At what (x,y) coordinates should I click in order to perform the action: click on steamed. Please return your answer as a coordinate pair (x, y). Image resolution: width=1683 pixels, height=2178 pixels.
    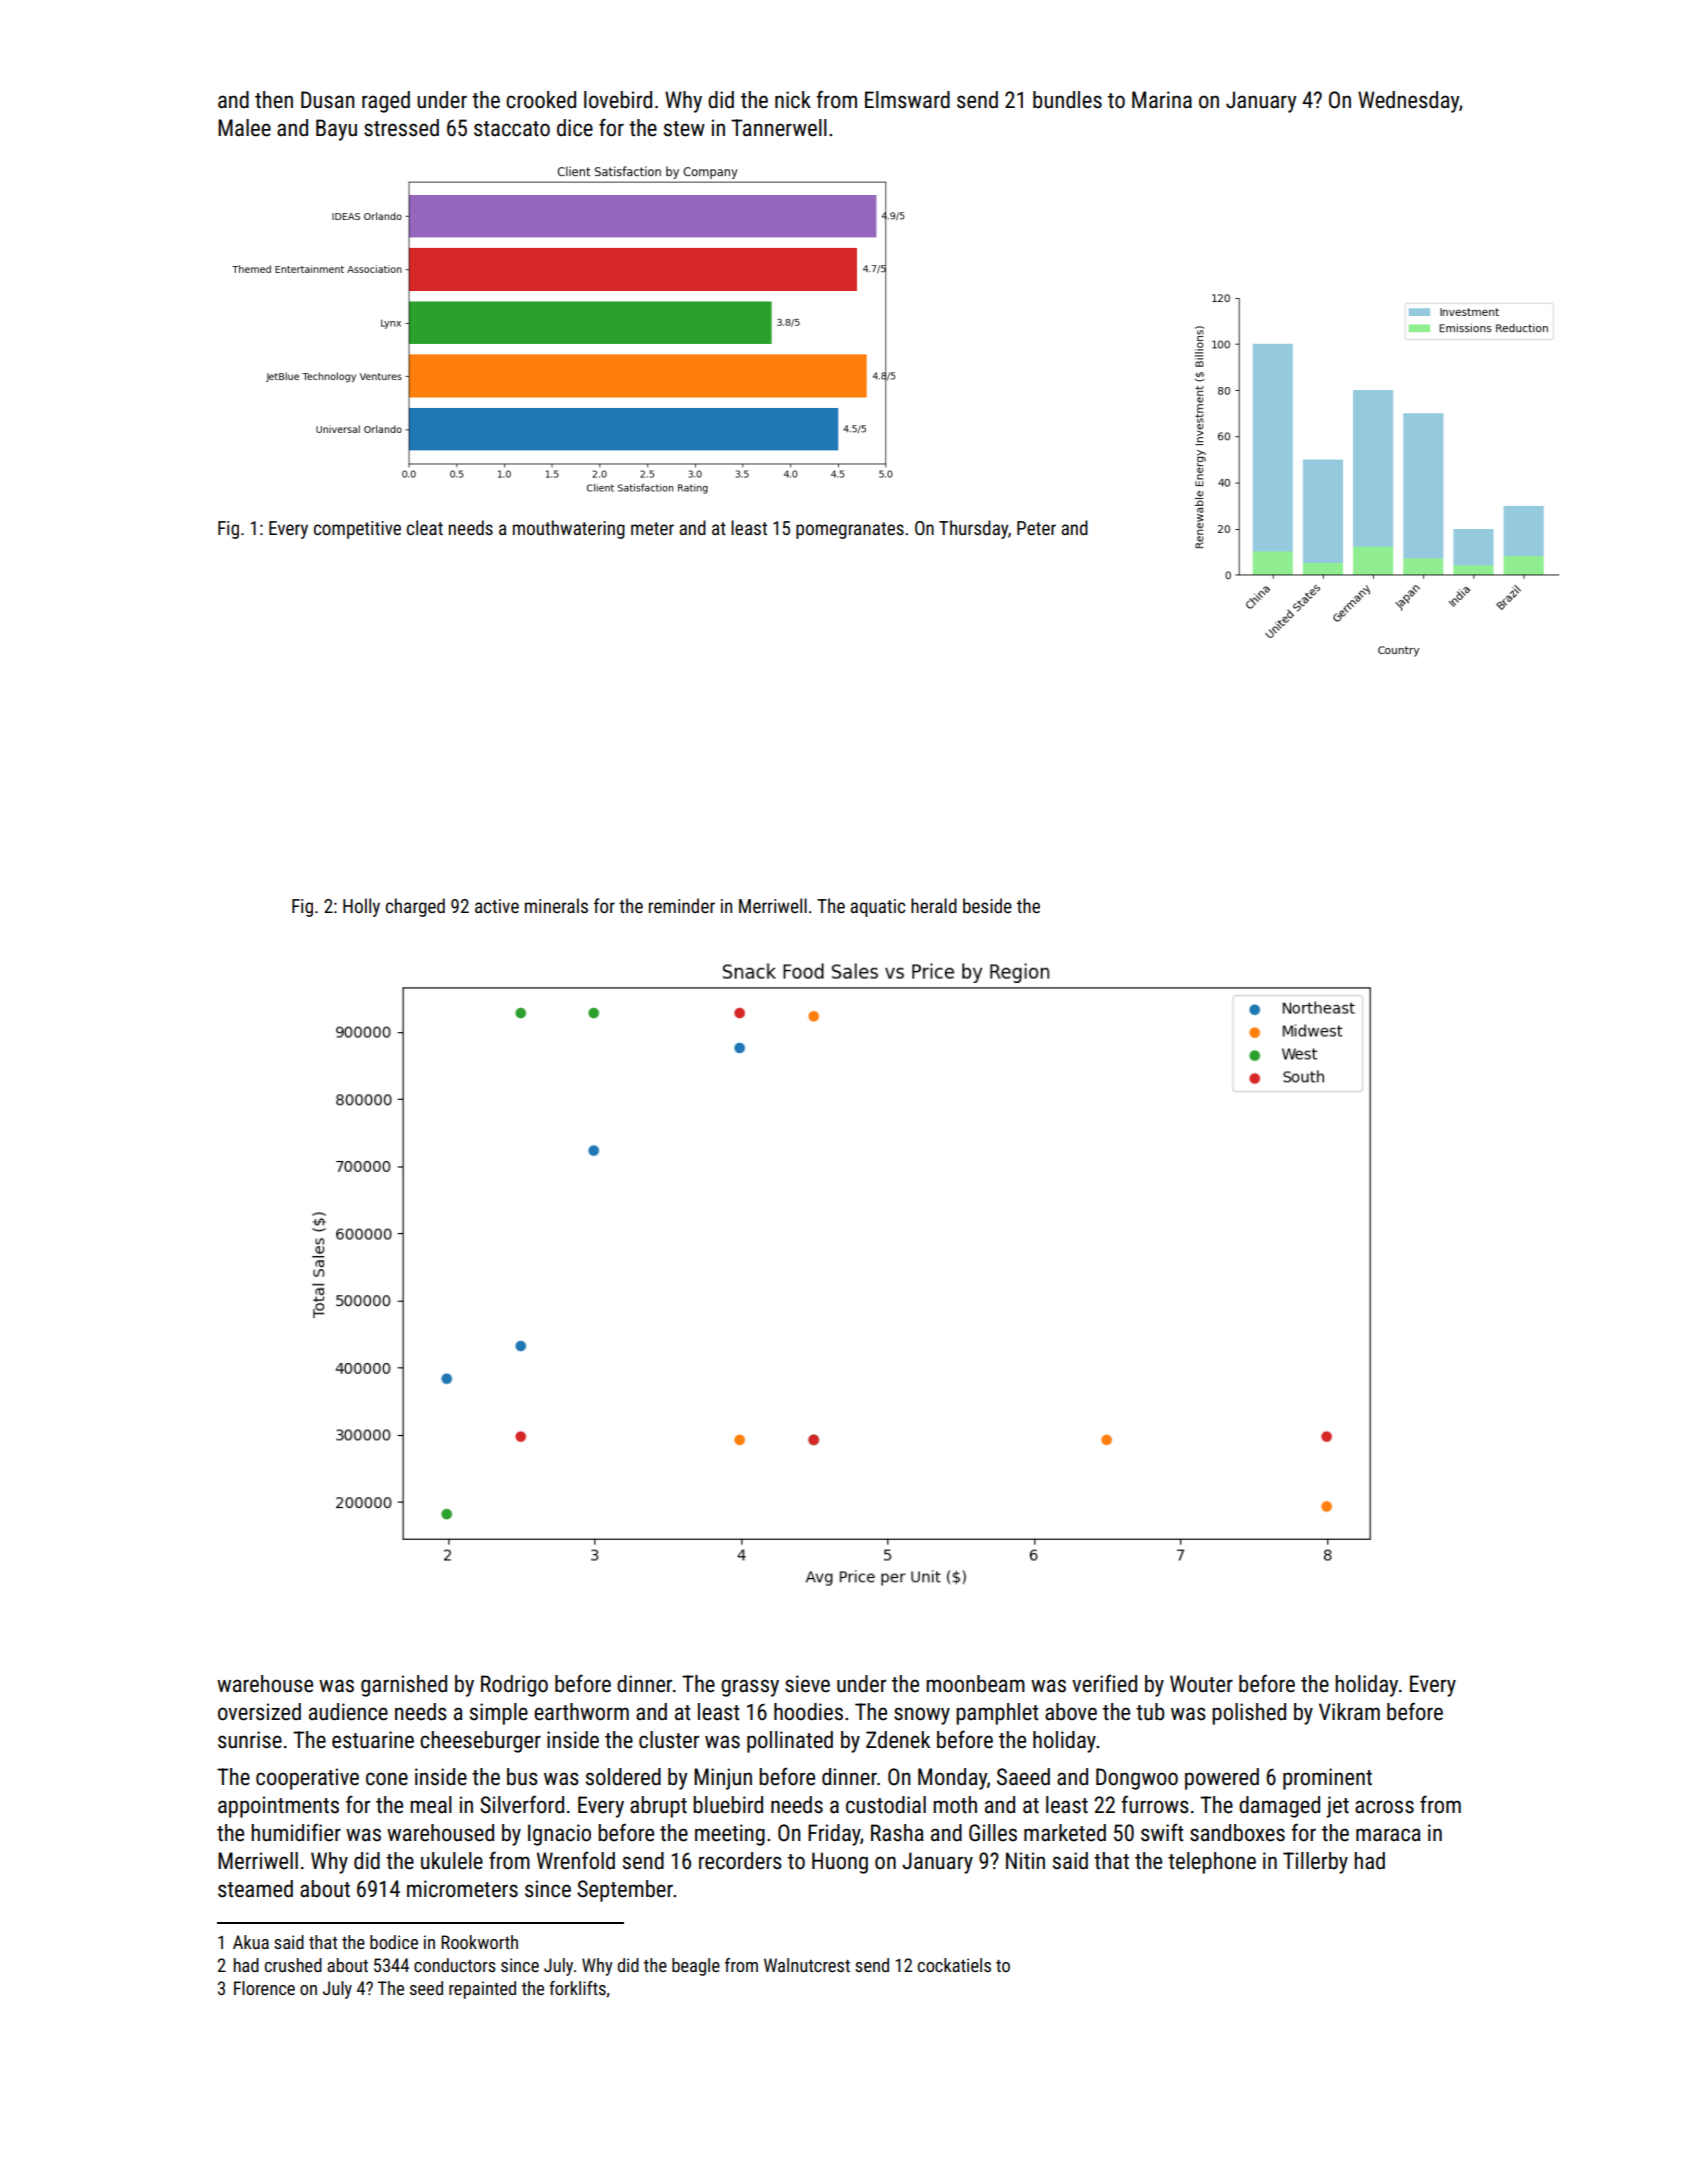
    Looking at the image, I should click on (255, 1889).
